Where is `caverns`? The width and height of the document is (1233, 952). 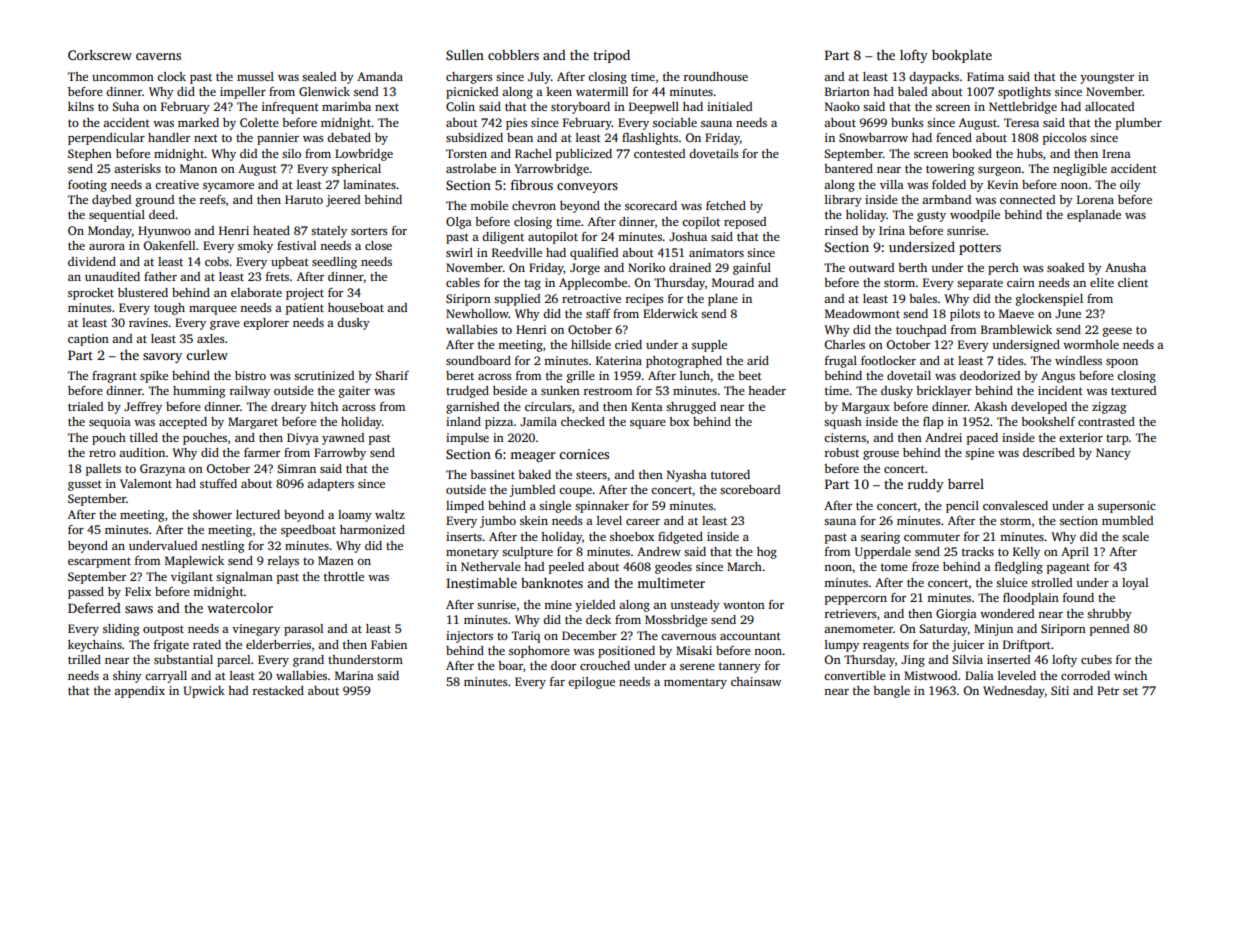
caverns is located at coordinates (158, 56).
